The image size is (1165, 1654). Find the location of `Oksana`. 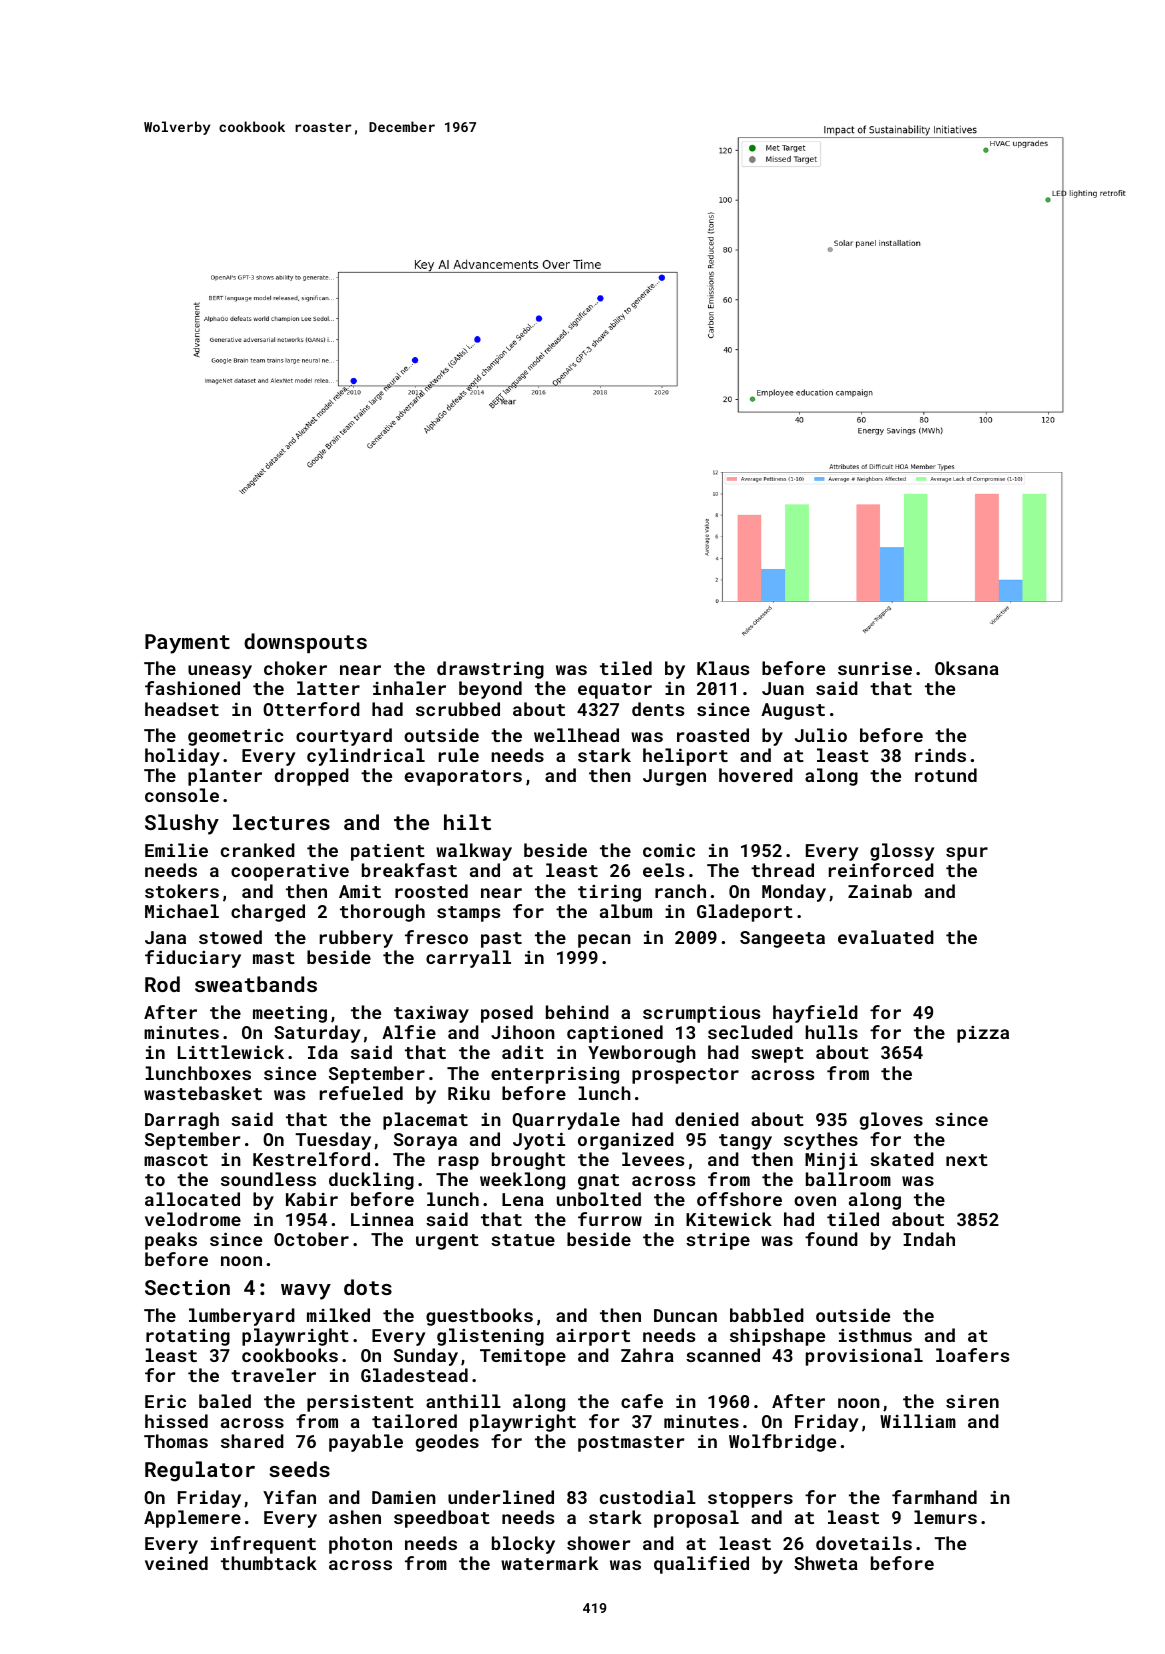

Oksana is located at coordinates (967, 668).
